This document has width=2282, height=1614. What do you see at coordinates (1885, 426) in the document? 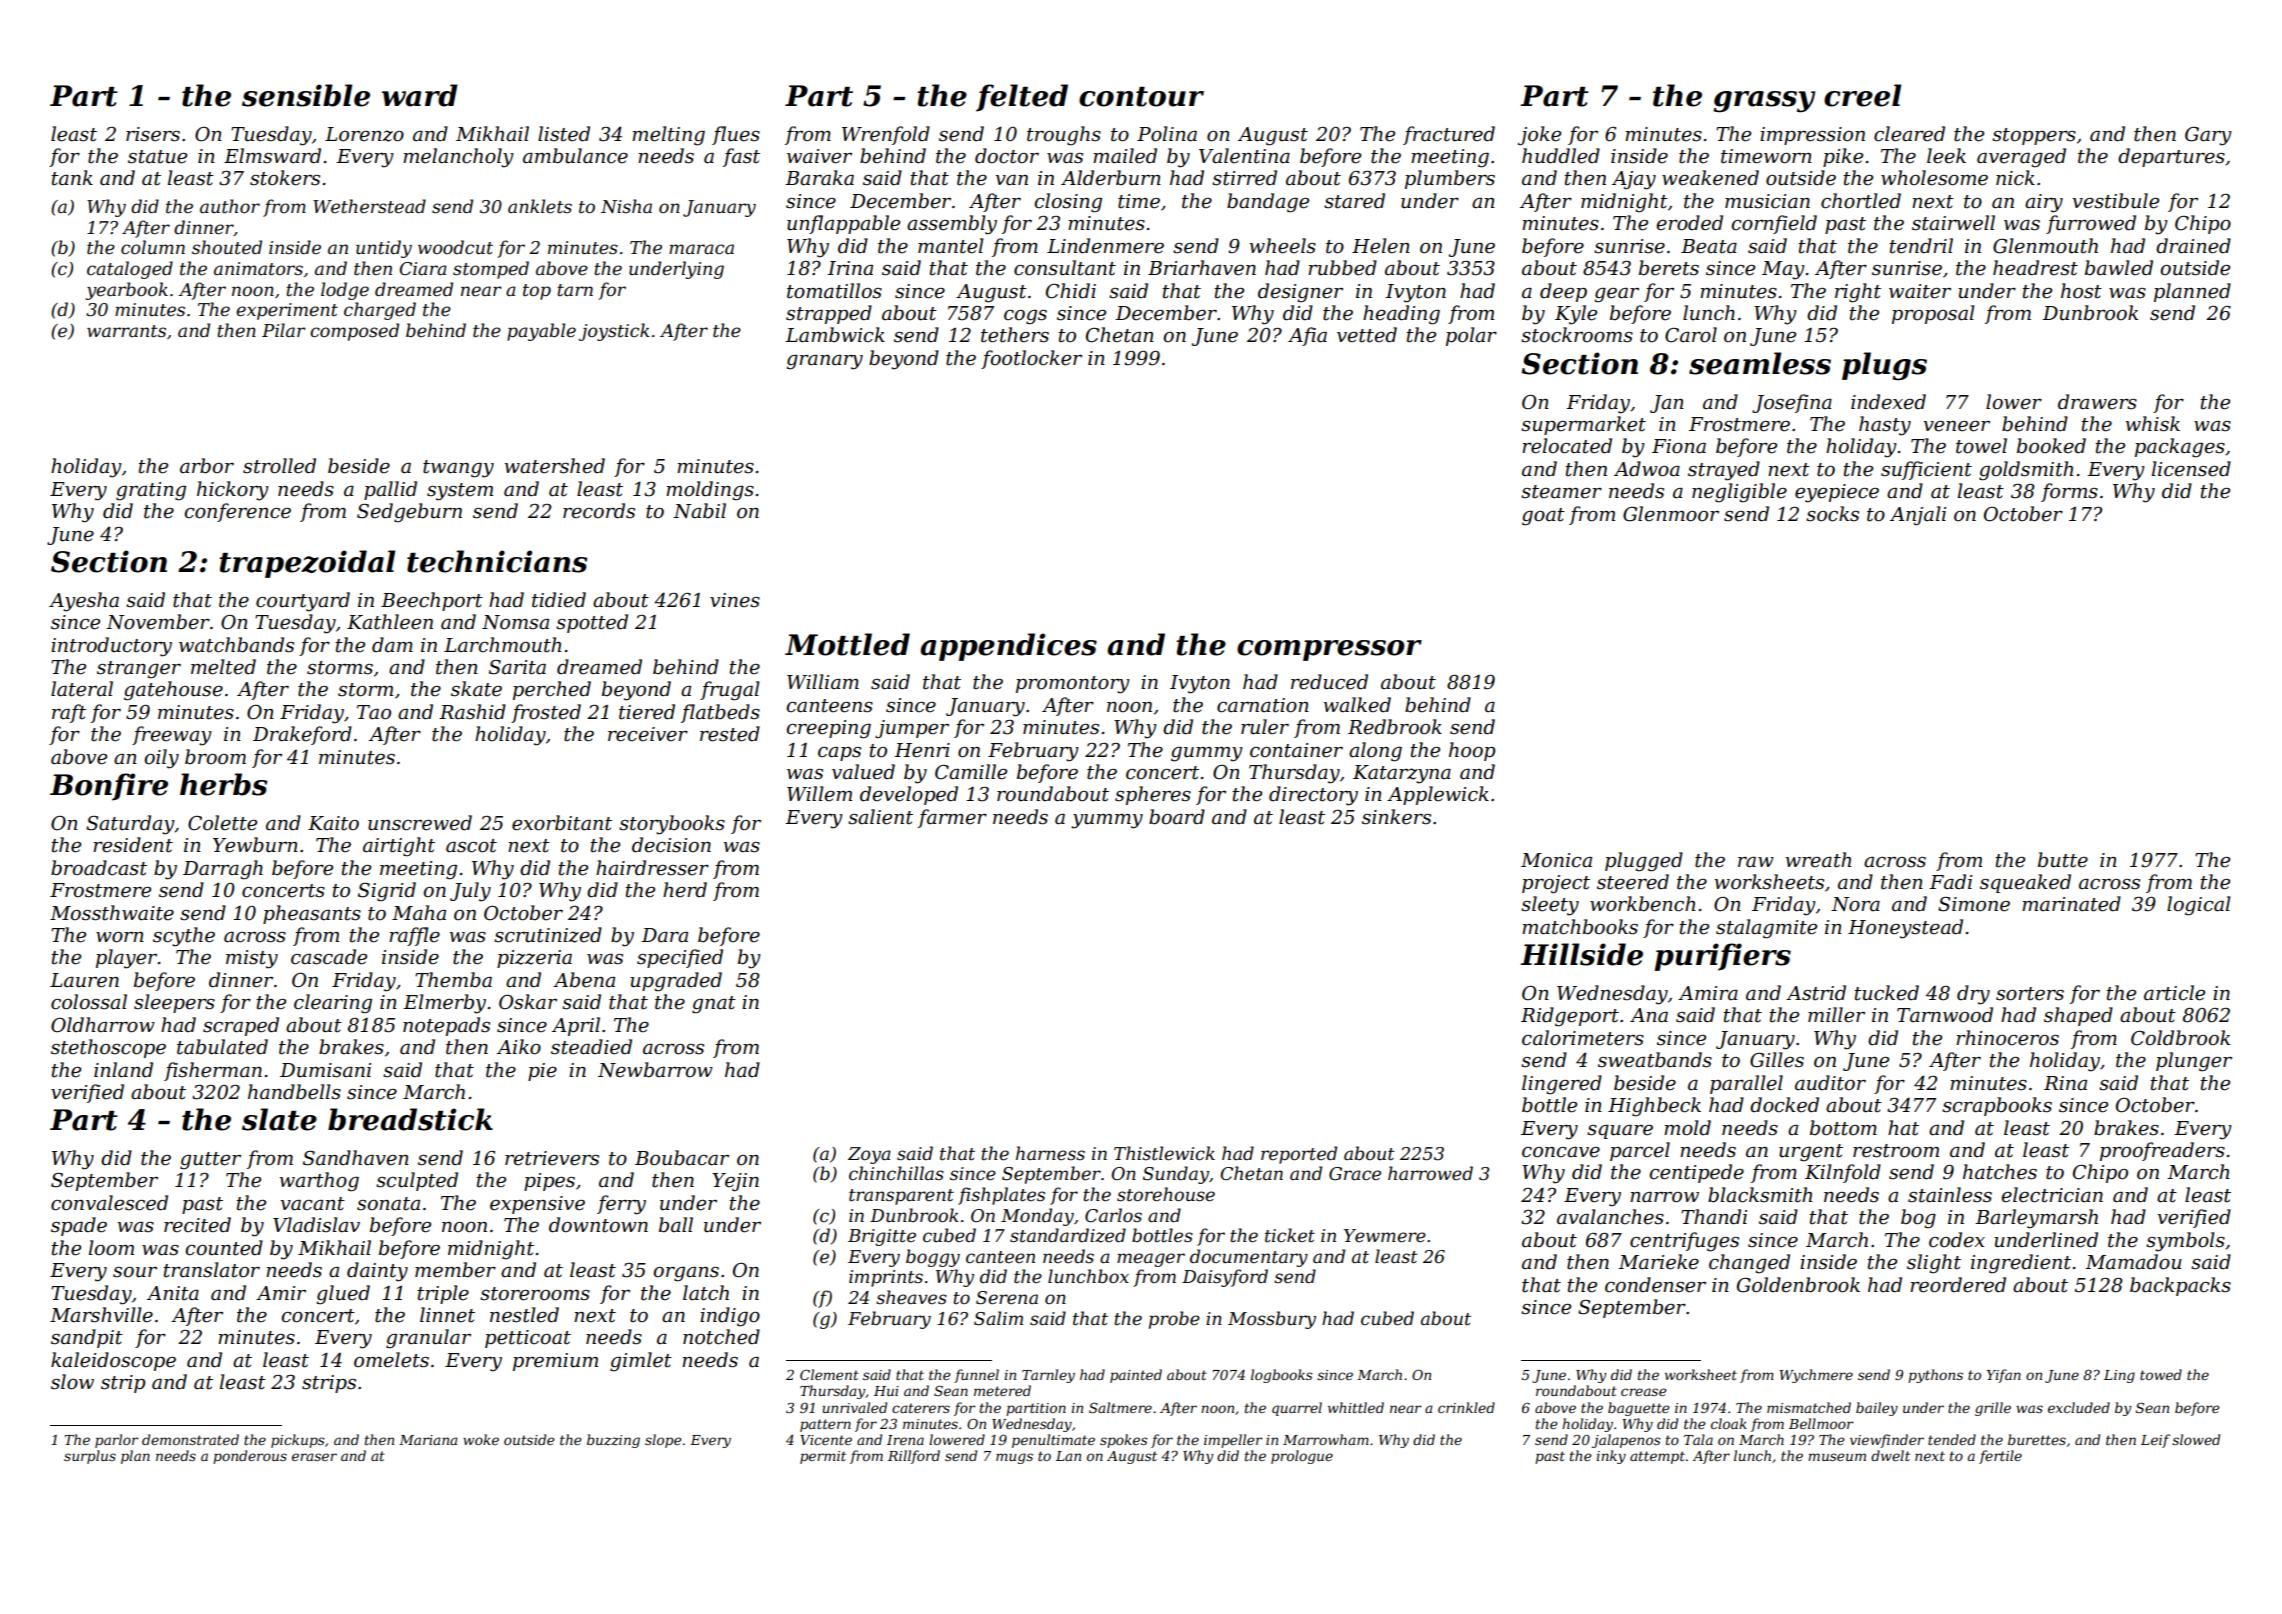
I see `hasty` at bounding box center [1885, 426].
